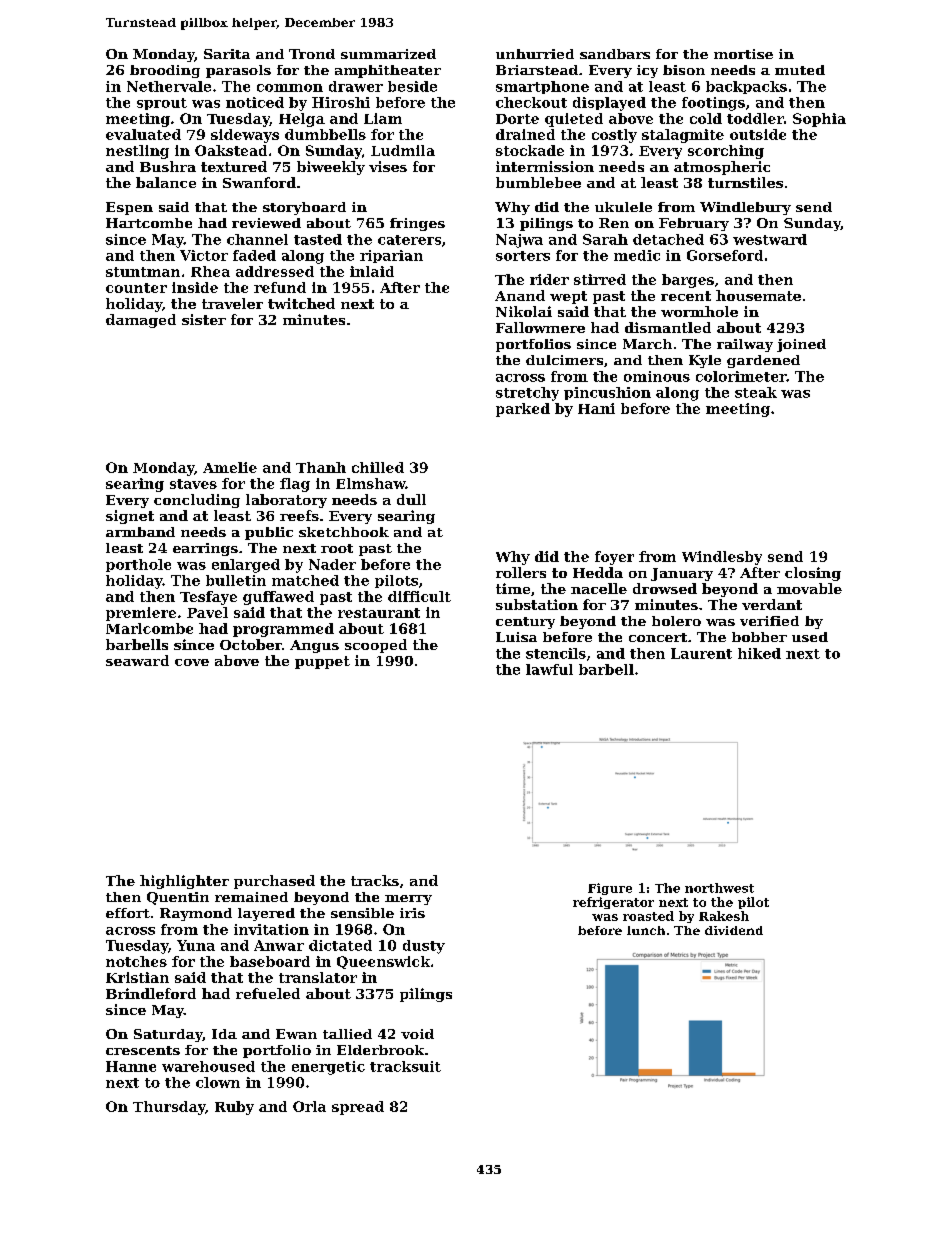 The image size is (952, 1233). I want to click on Trond, so click(312, 54).
